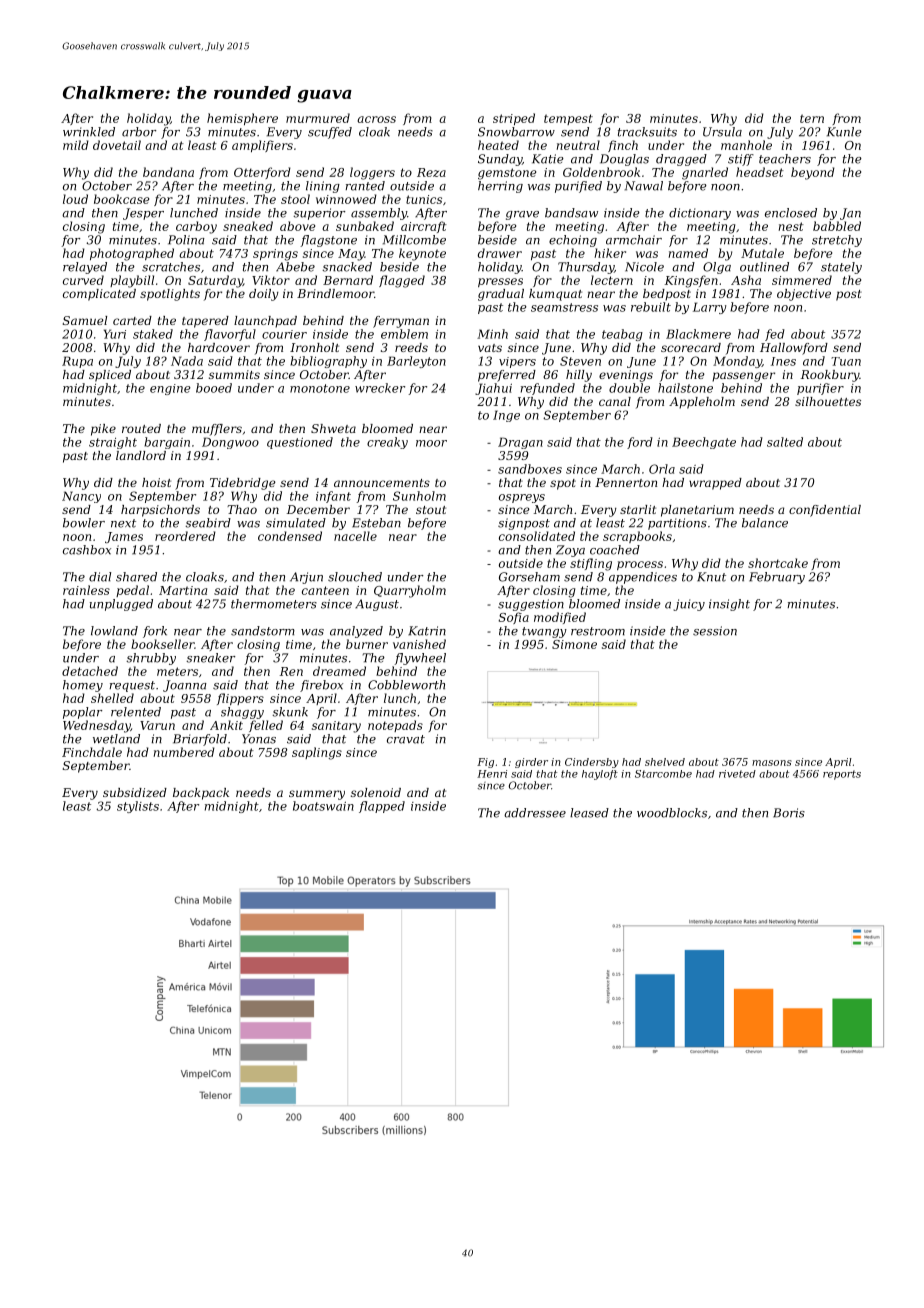  Describe the element at coordinates (783, 361) in the screenshot. I see `Ines` at that location.
